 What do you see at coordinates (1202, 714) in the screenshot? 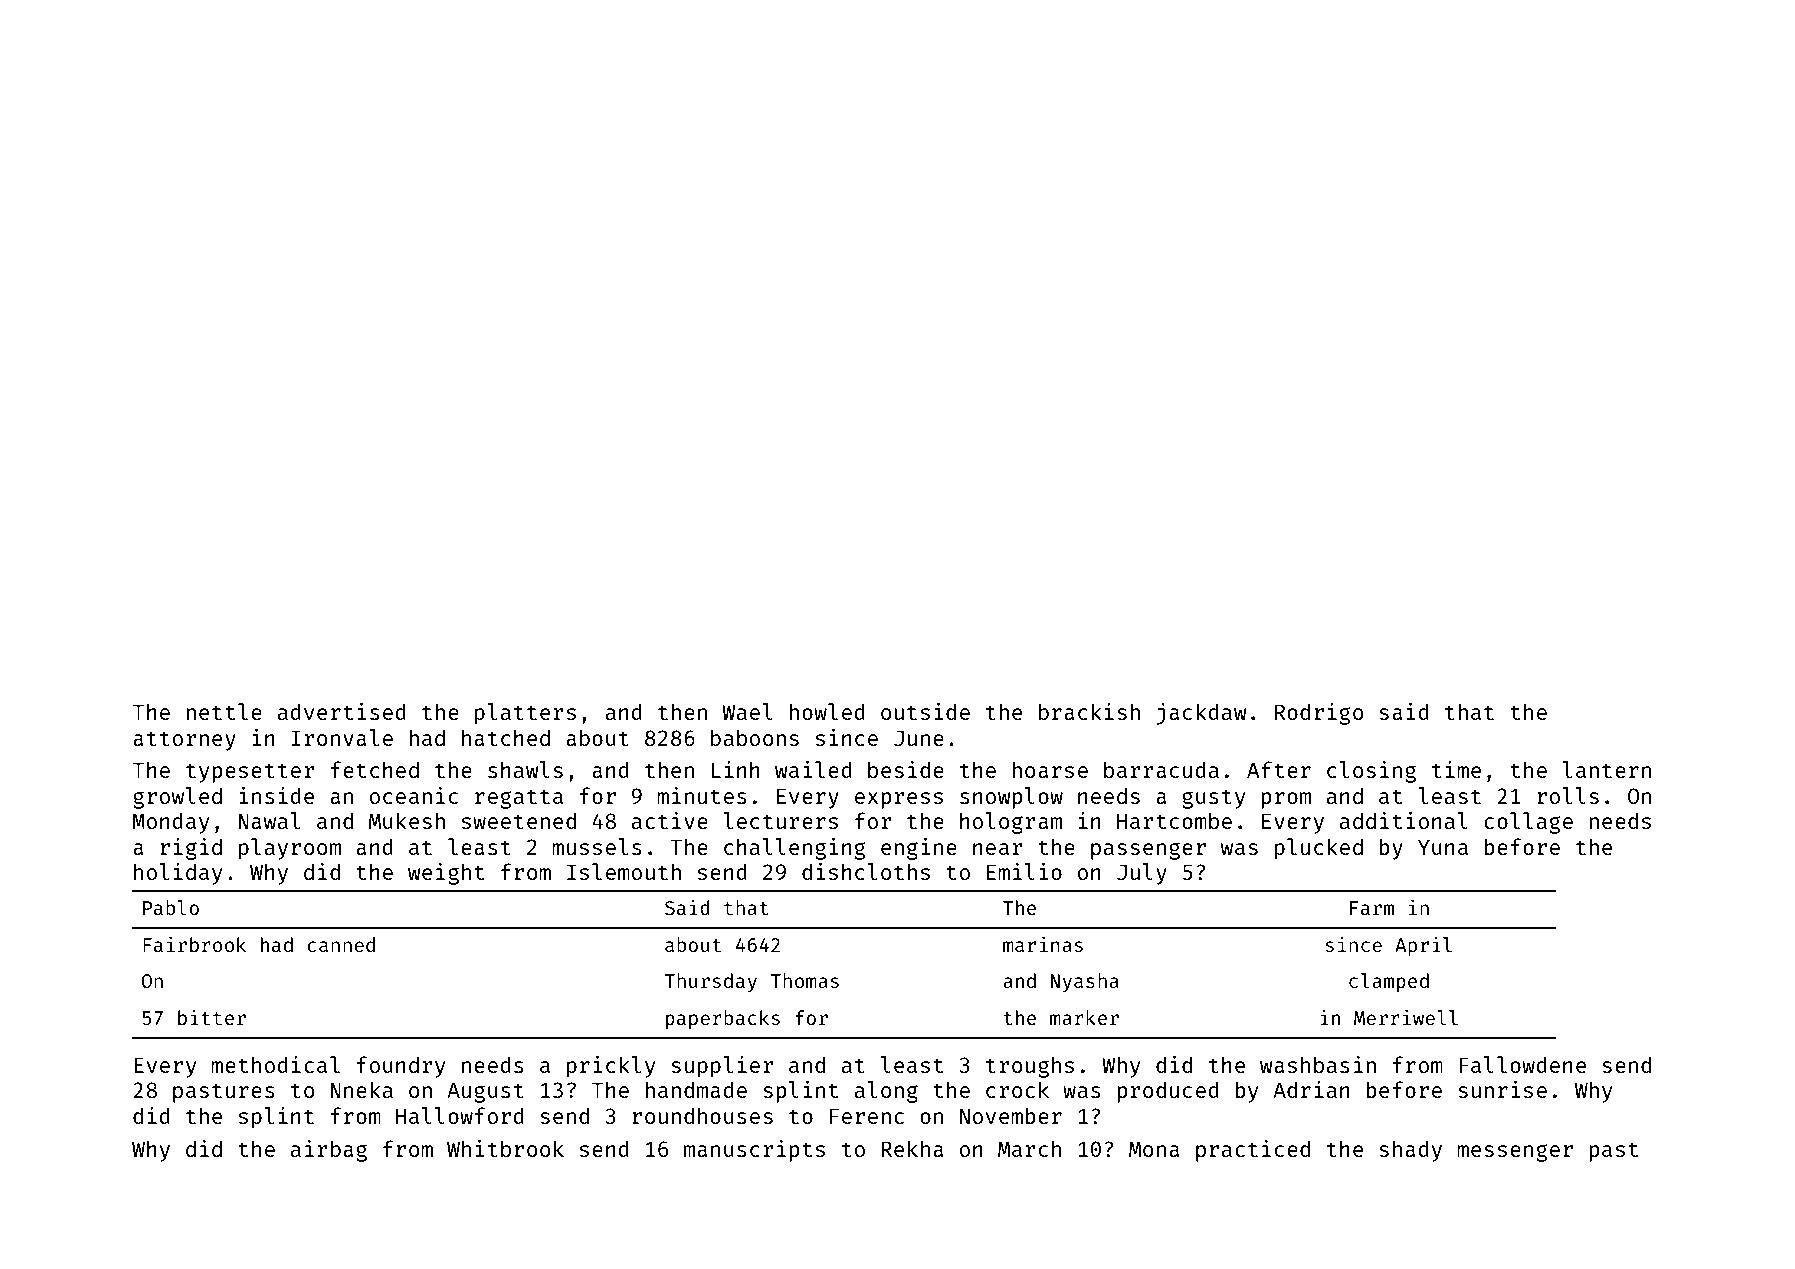
I see `jackdaw` at bounding box center [1202, 714].
